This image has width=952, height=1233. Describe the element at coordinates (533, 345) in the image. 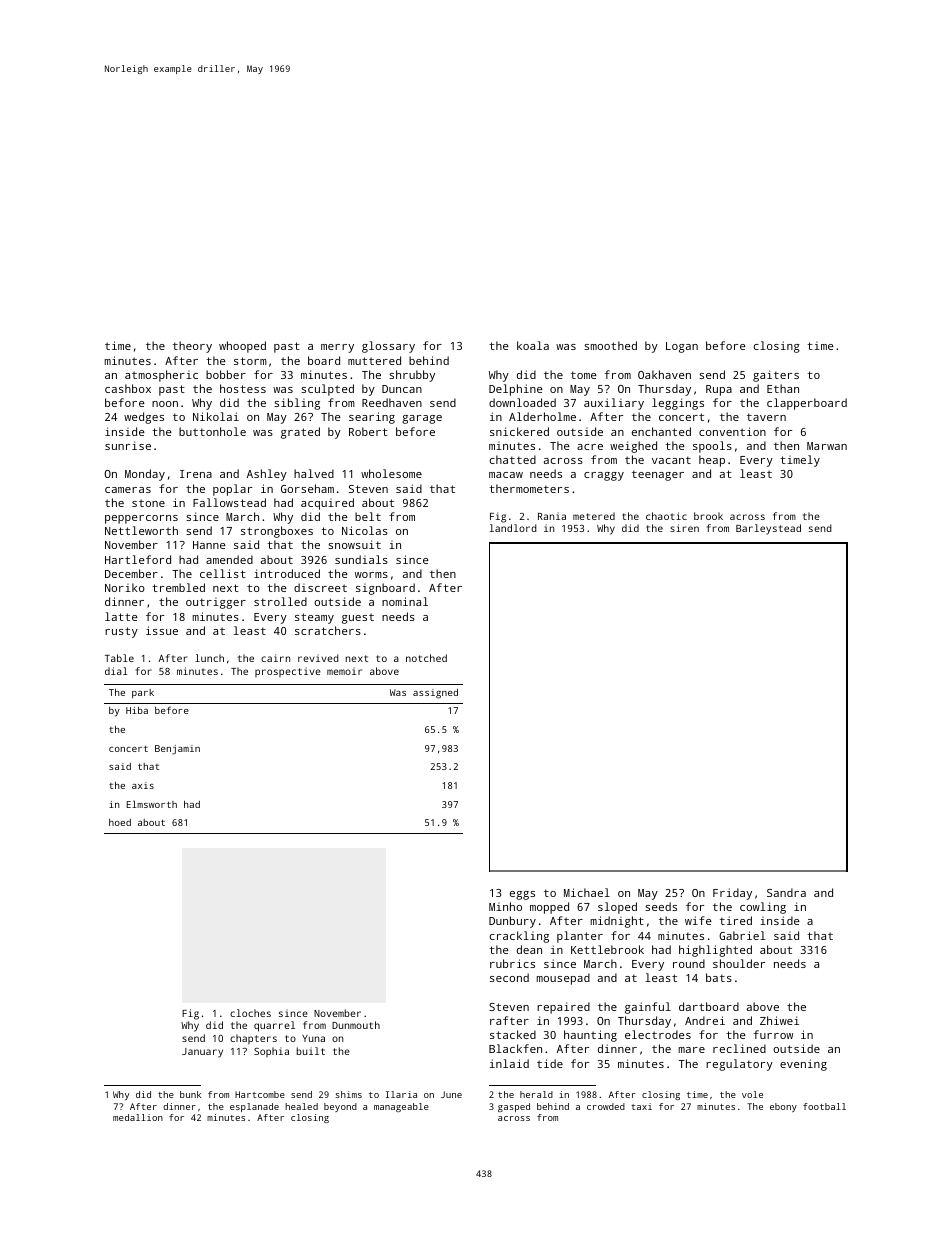

I see `koala` at that location.
